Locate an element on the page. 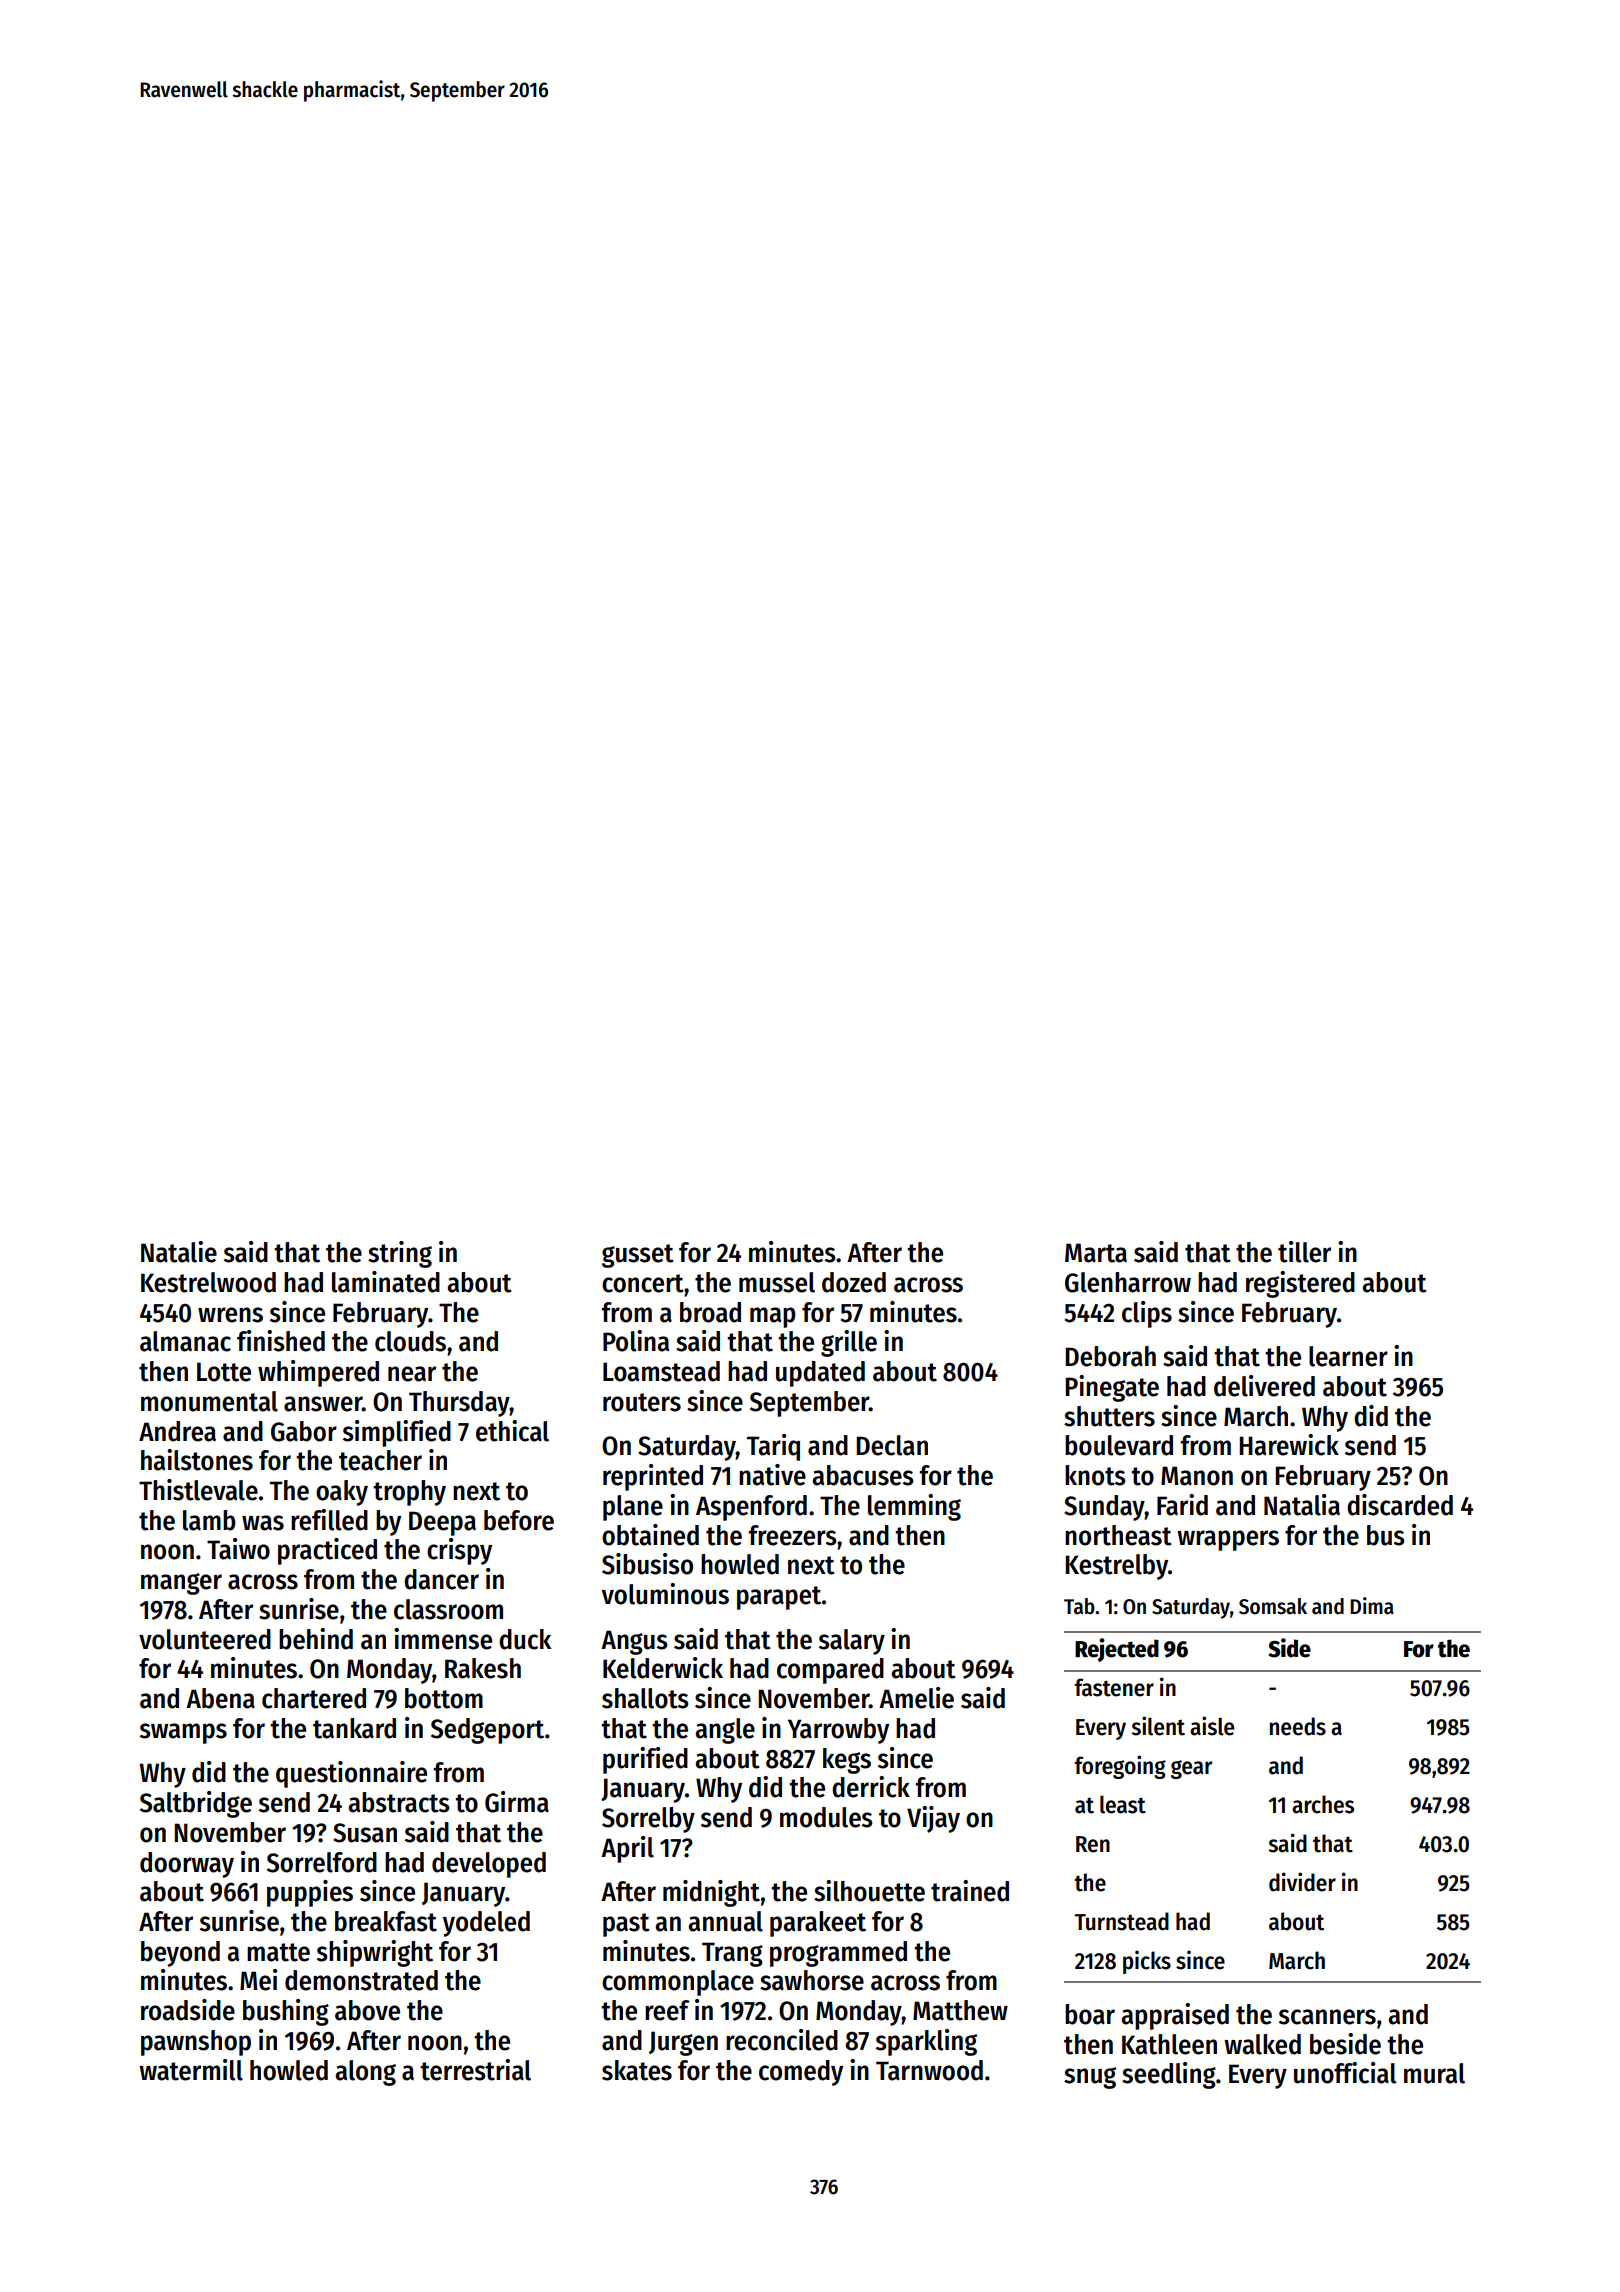  past is located at coordinates (626, 1925).
